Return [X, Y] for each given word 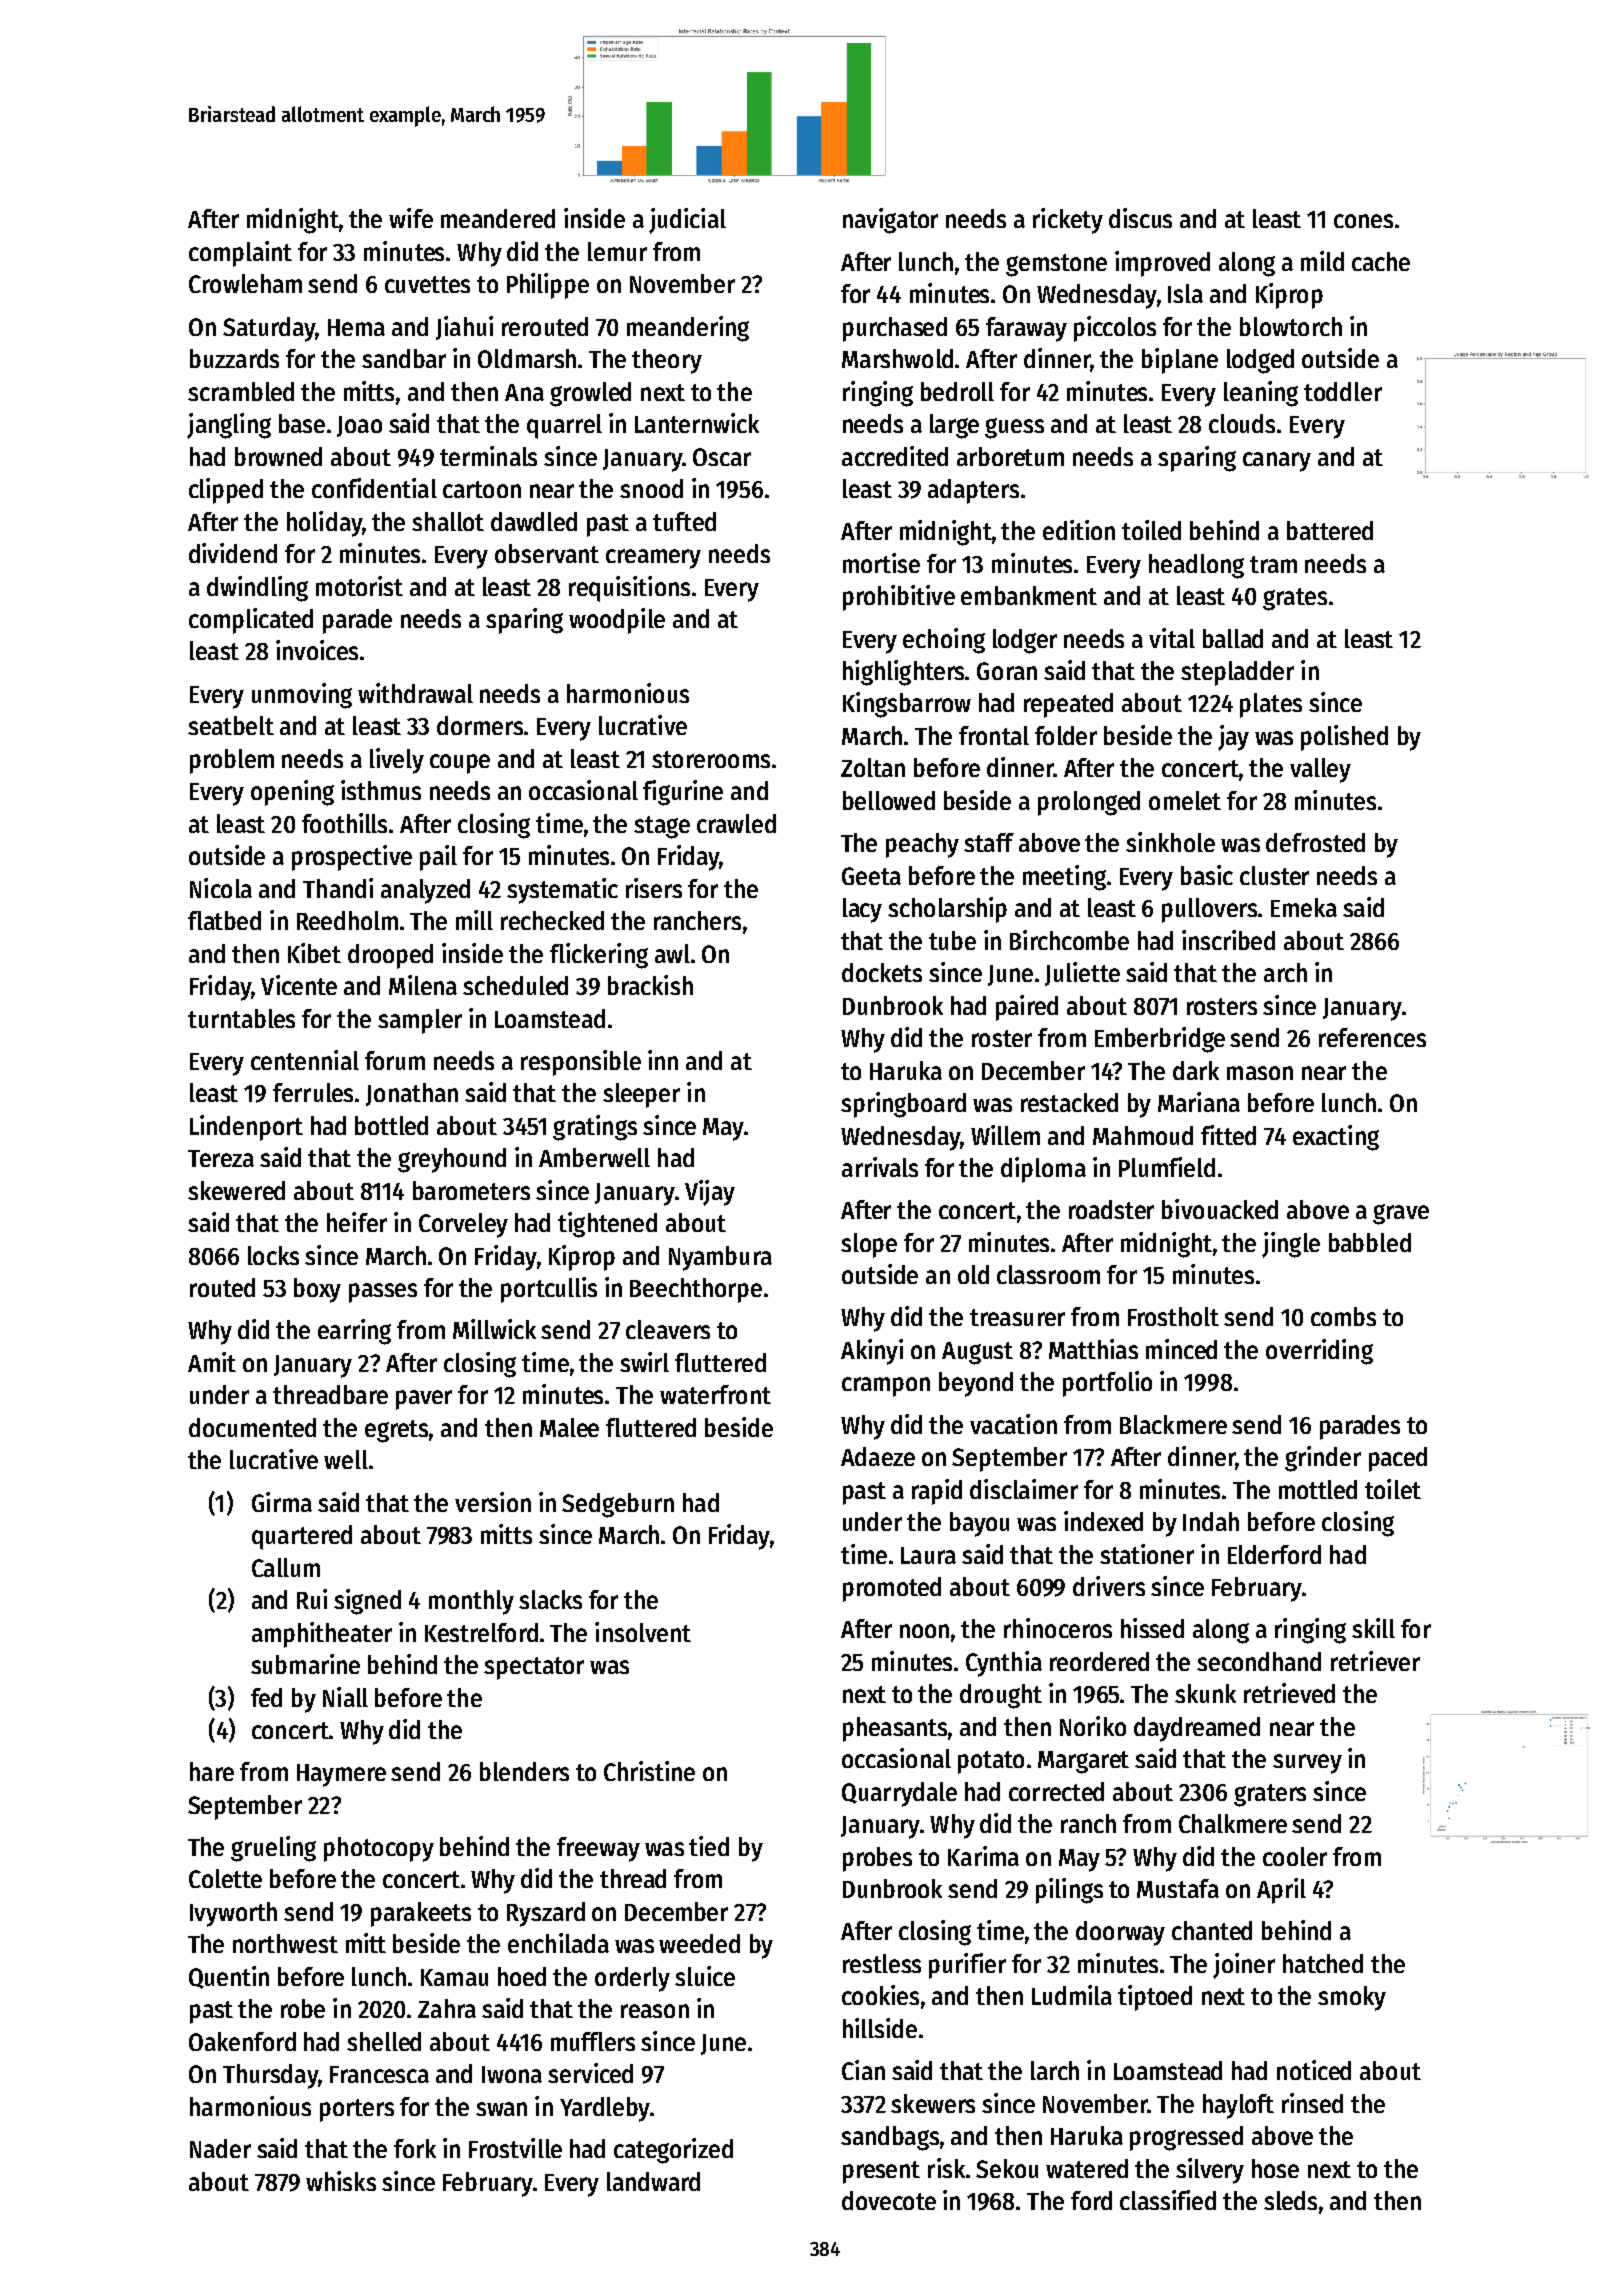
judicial [687, 221]
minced [1181, 1349]
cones [1363, 221]
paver [424, 1400]
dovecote [889, 2200]
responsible [581, 1063]
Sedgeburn [618, 1505]
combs [1343, 1316]
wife [411, 218]
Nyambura [720, 1258]
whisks [341, 2181]
